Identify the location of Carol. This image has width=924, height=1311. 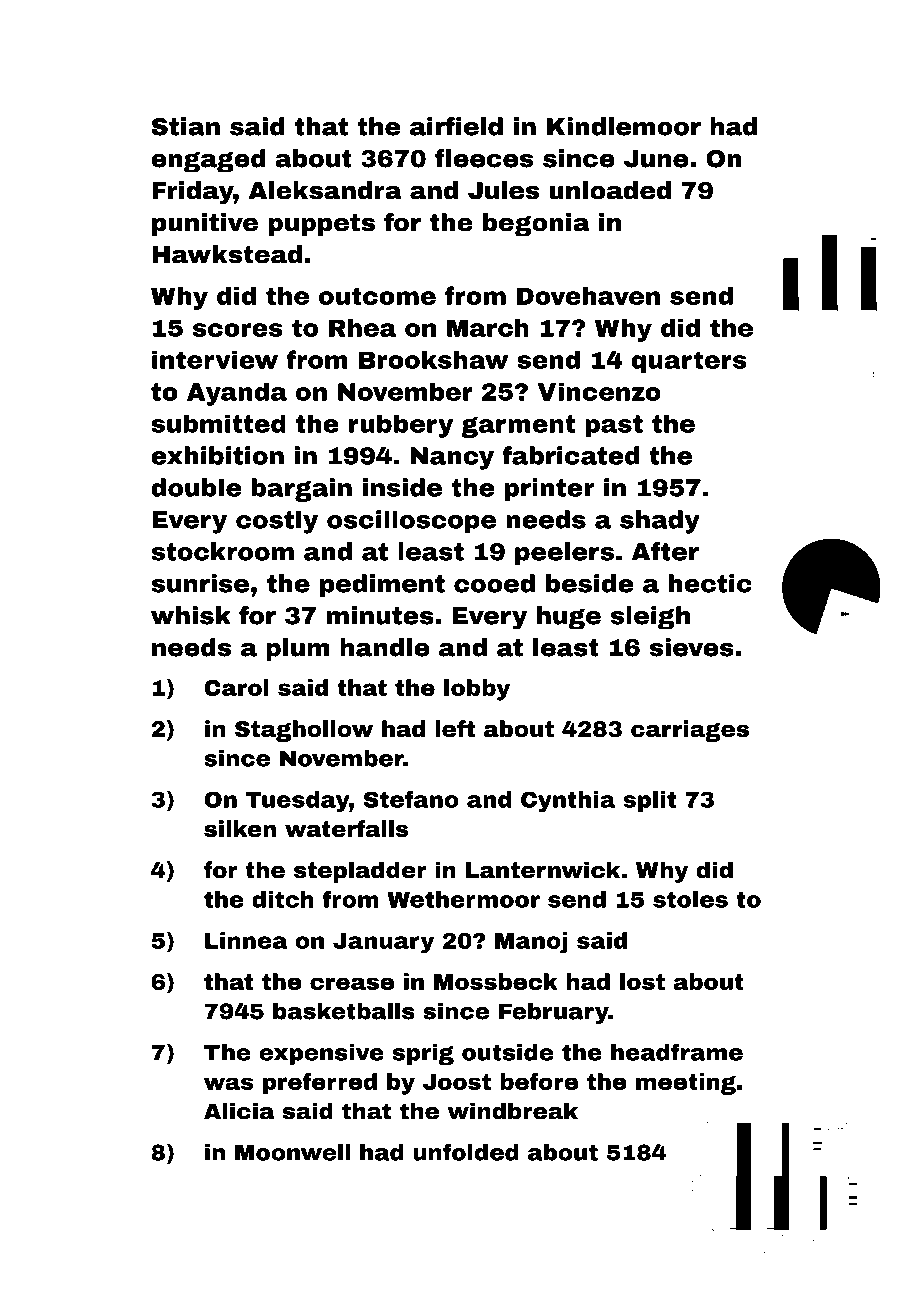
(236, 687).
